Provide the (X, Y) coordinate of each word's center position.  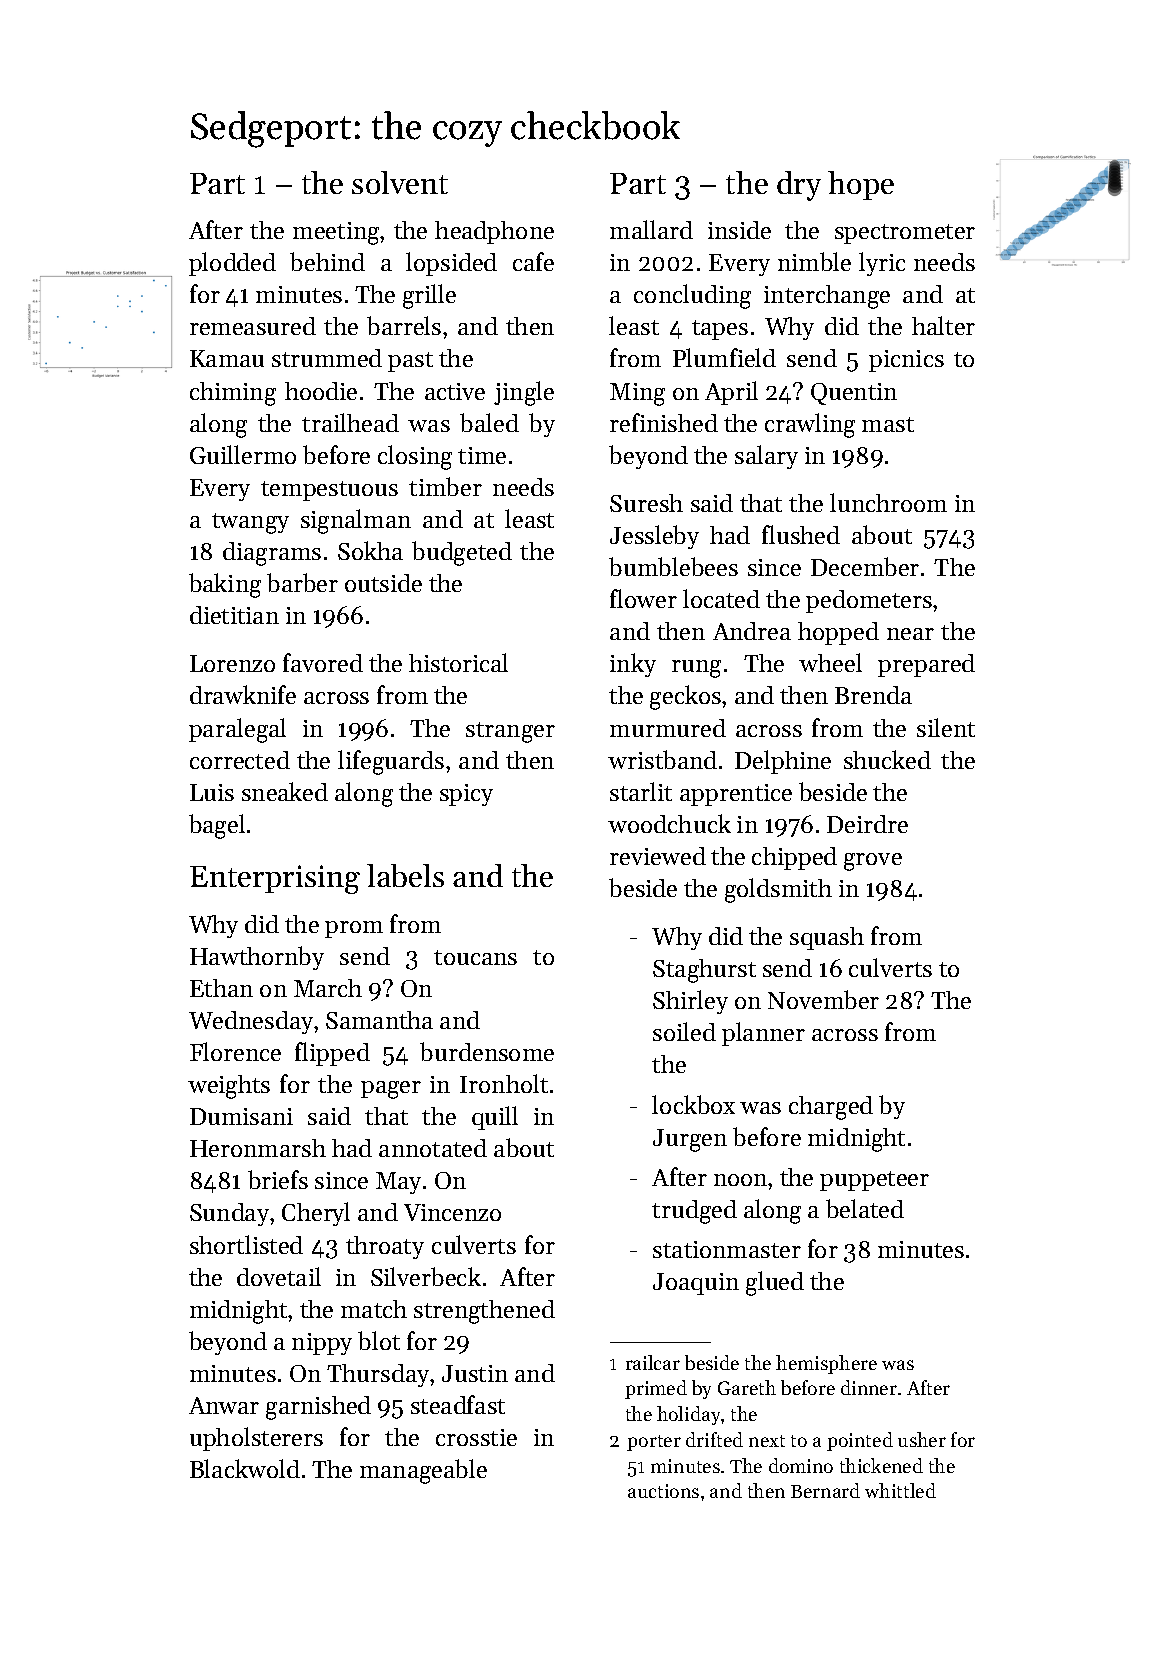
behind (327, 261)
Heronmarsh (258, 1148)
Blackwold (245, 1468)
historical (458, 662)
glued (775, 1283)
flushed (801, 534)
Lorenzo (232, 663)
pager (391, 1090)
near (910, 634)
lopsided (451, 264)
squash (827, 938)
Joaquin (696, 1284)
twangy (250, 523)
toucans (475, 957)
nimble (814, 261)
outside (383, 583)
